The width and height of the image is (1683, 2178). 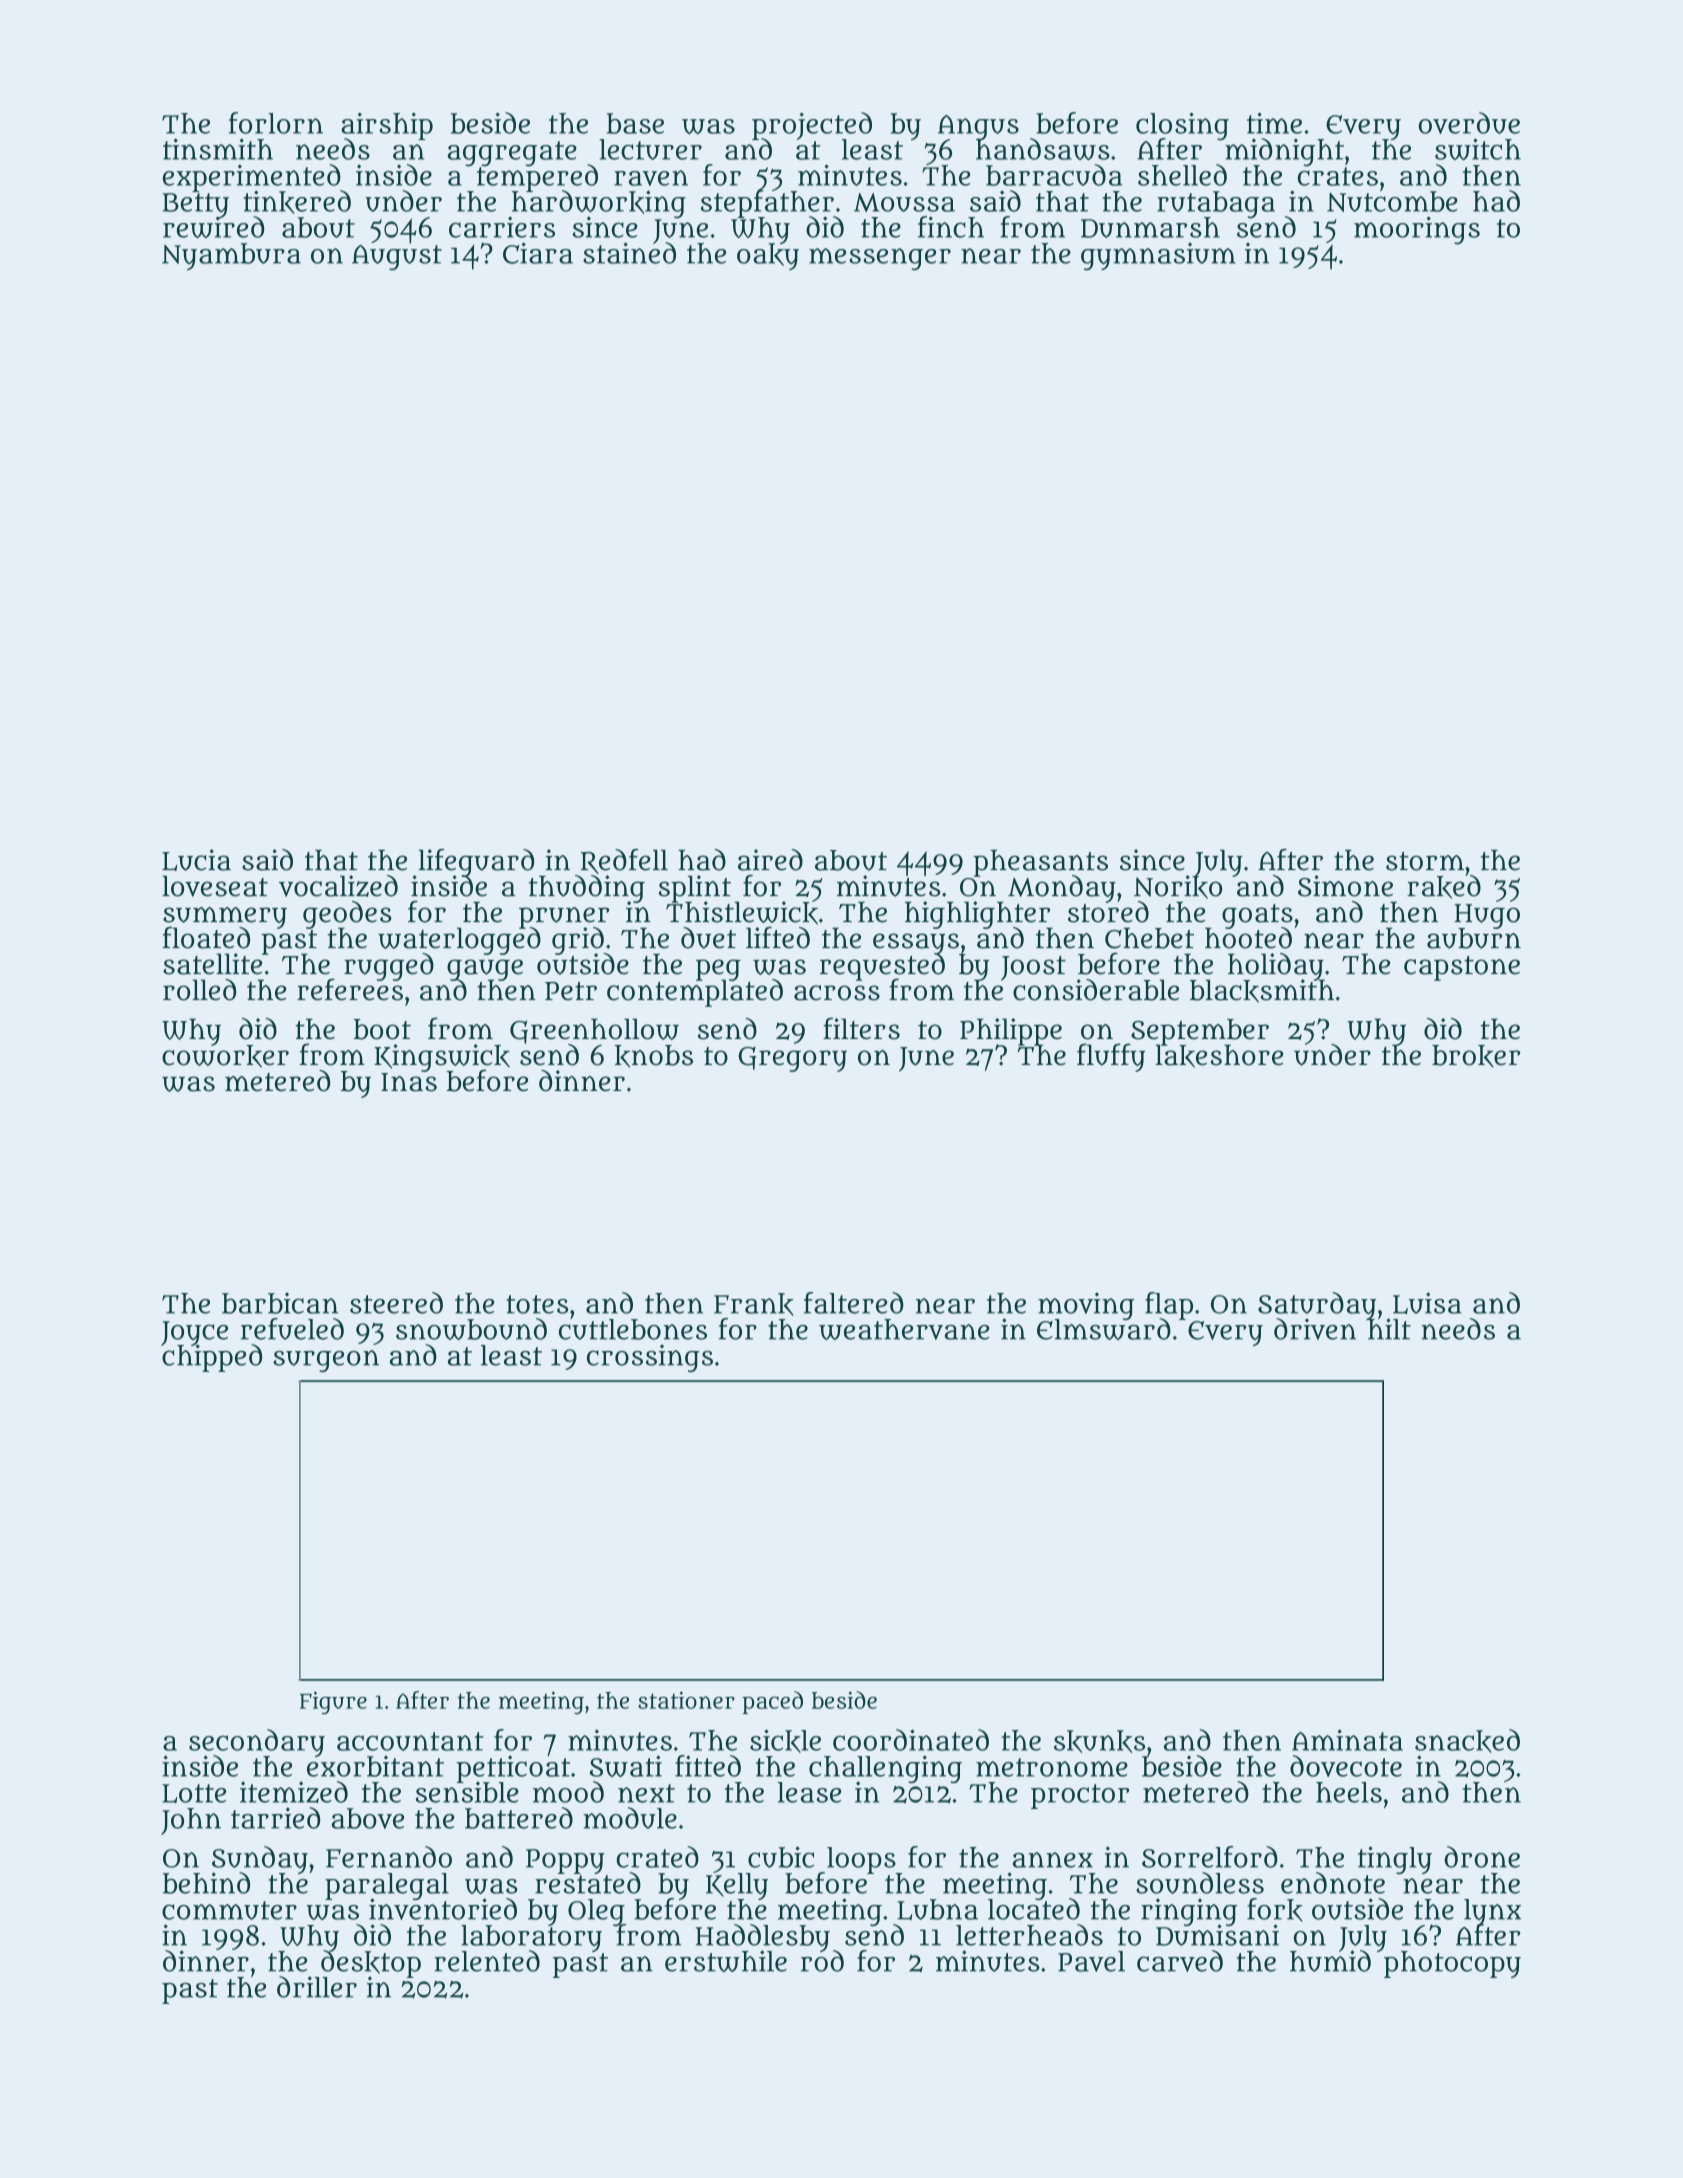 What do you see at coordinates (317, 1987) in the image?
I see `driller` at bounding box center [317, 1987].
